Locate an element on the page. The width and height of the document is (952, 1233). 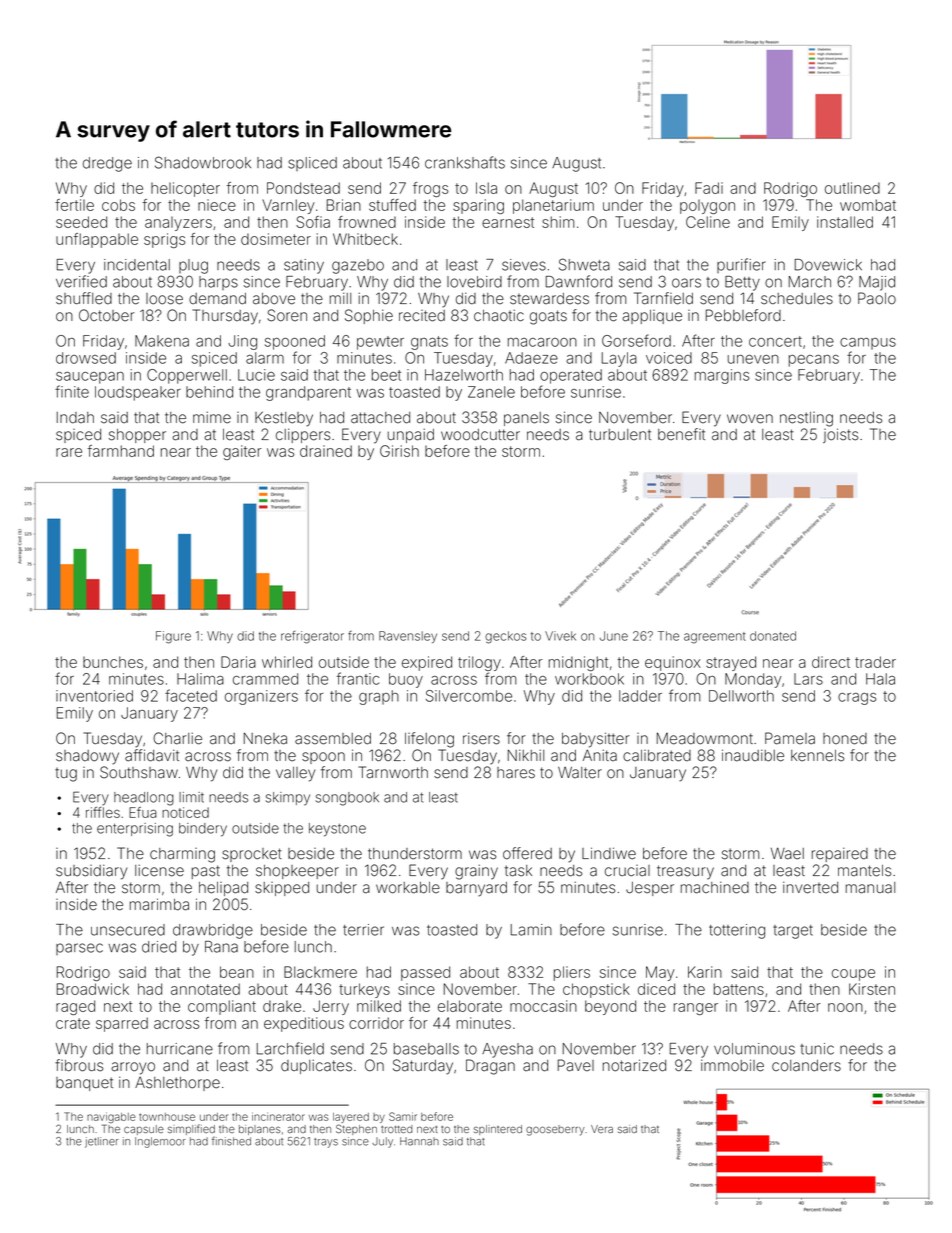
mime is located at coordinates (212, 417).
